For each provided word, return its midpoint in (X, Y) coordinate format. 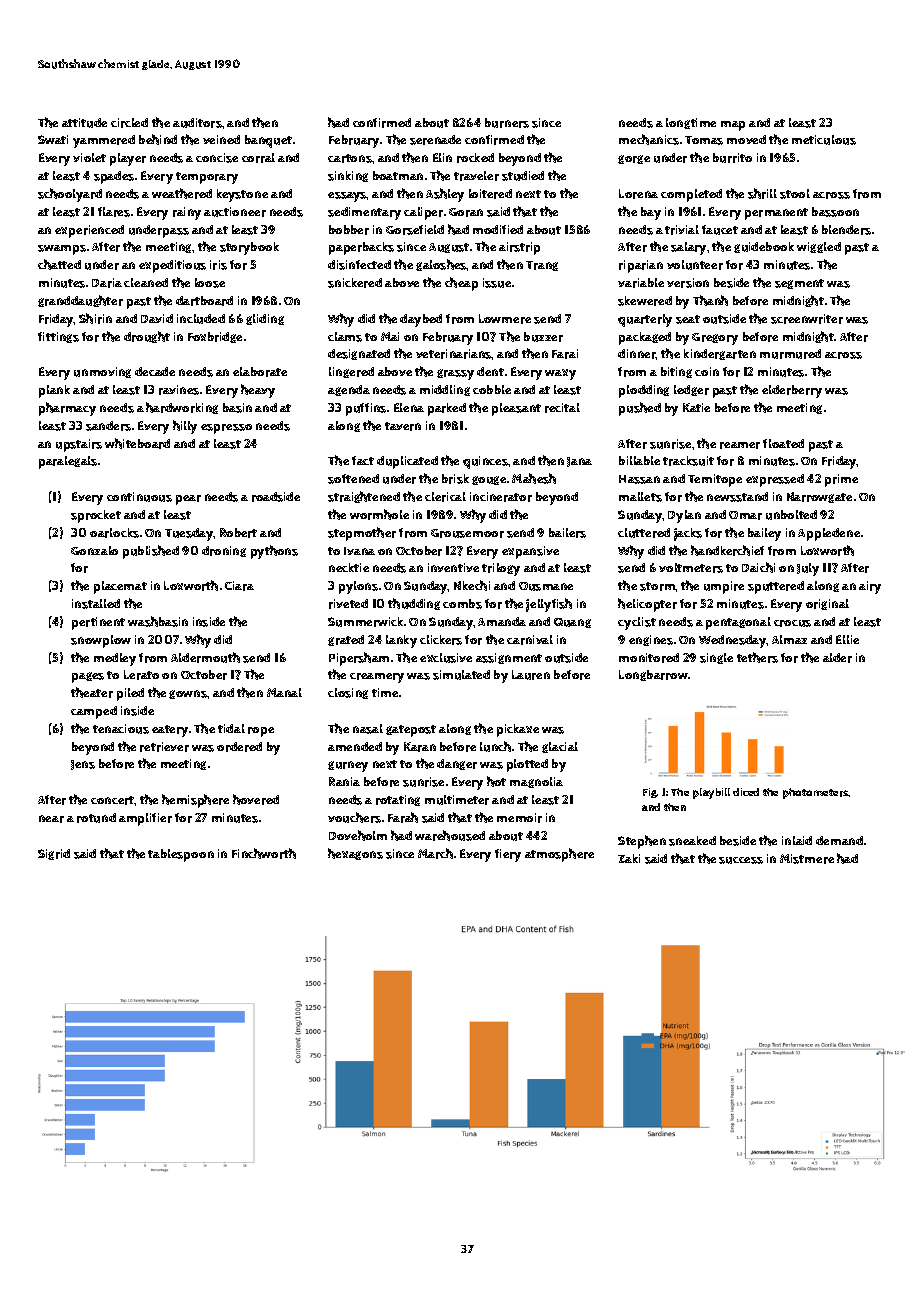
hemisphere (195, 801)
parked (447, 409)
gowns (188, 694)
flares (114, 212)
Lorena (638, 194)
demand (839, 840)
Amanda (502, 621)
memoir (519, 818)
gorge (634, 159)
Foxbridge (215, 337)
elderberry (792, 391)
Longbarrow (653, 675)
